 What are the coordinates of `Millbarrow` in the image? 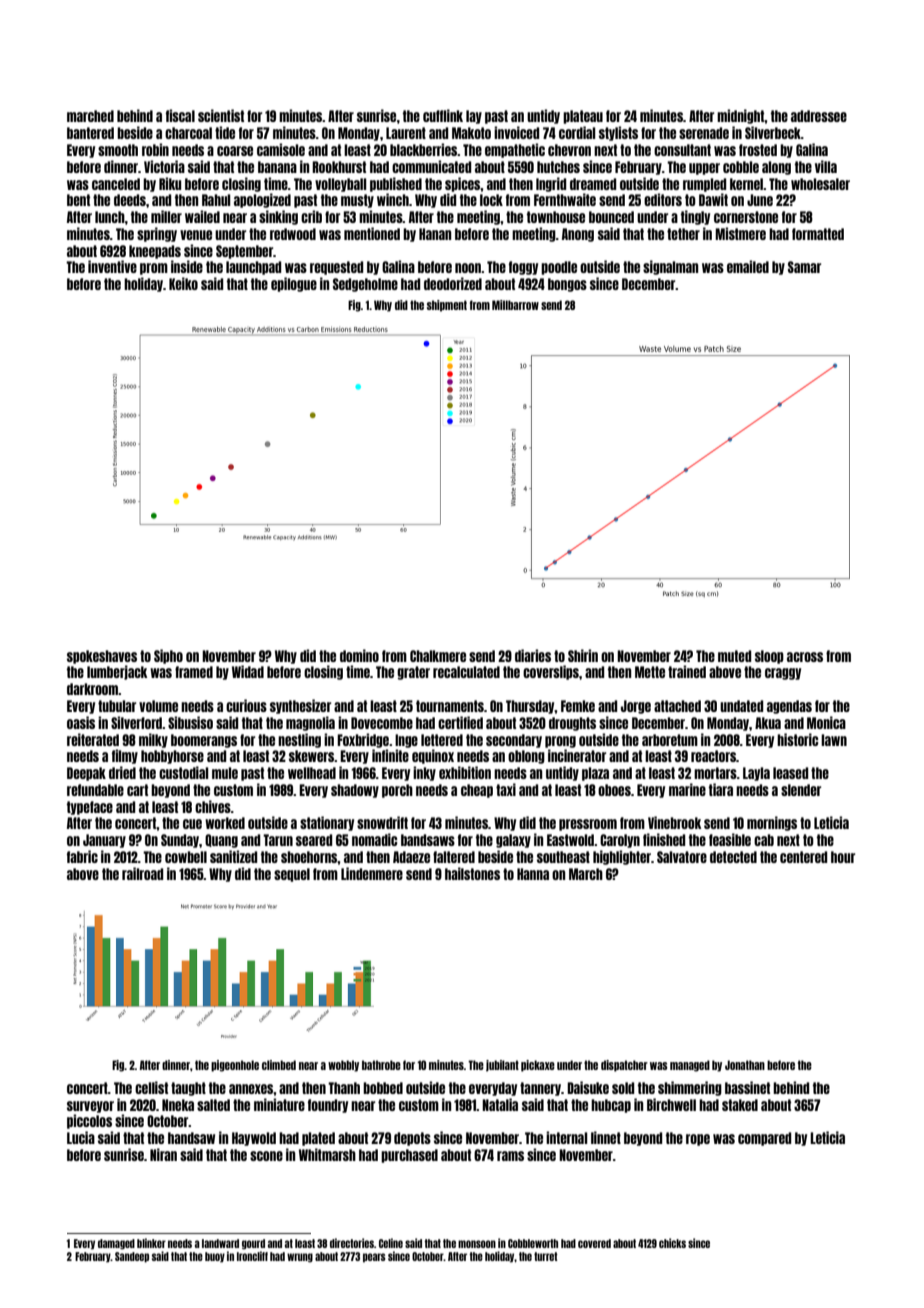 It's located at (515, 305).
